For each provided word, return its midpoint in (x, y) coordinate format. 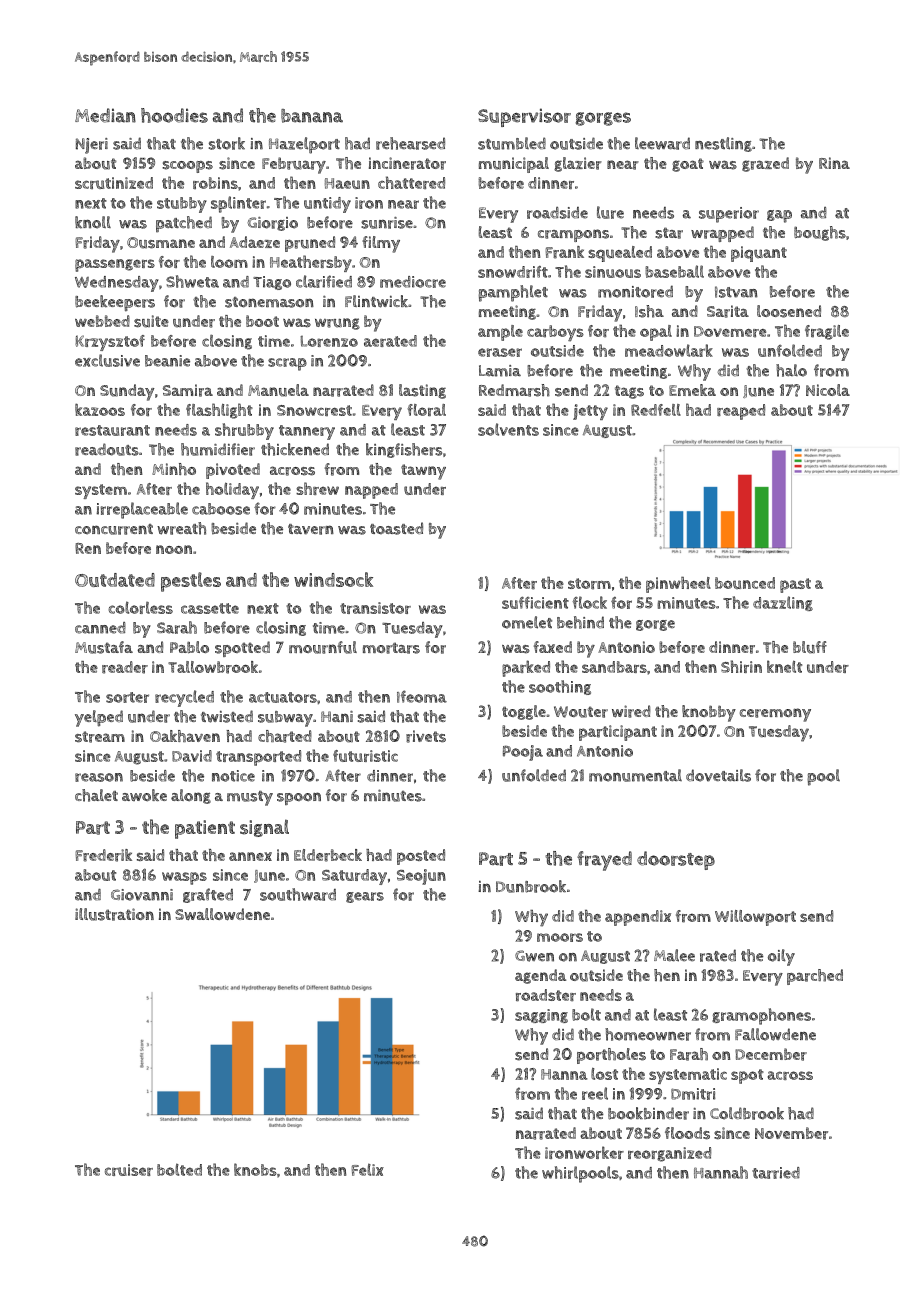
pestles (191, 582)
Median (105, 115)
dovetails (718, 775)
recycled (184, 698)
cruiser (129, 1170)
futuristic (365, 756)
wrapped (722, 234)
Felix (368, 1169)
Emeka (692, 390)
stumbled (512, 143)
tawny (423, 472)
